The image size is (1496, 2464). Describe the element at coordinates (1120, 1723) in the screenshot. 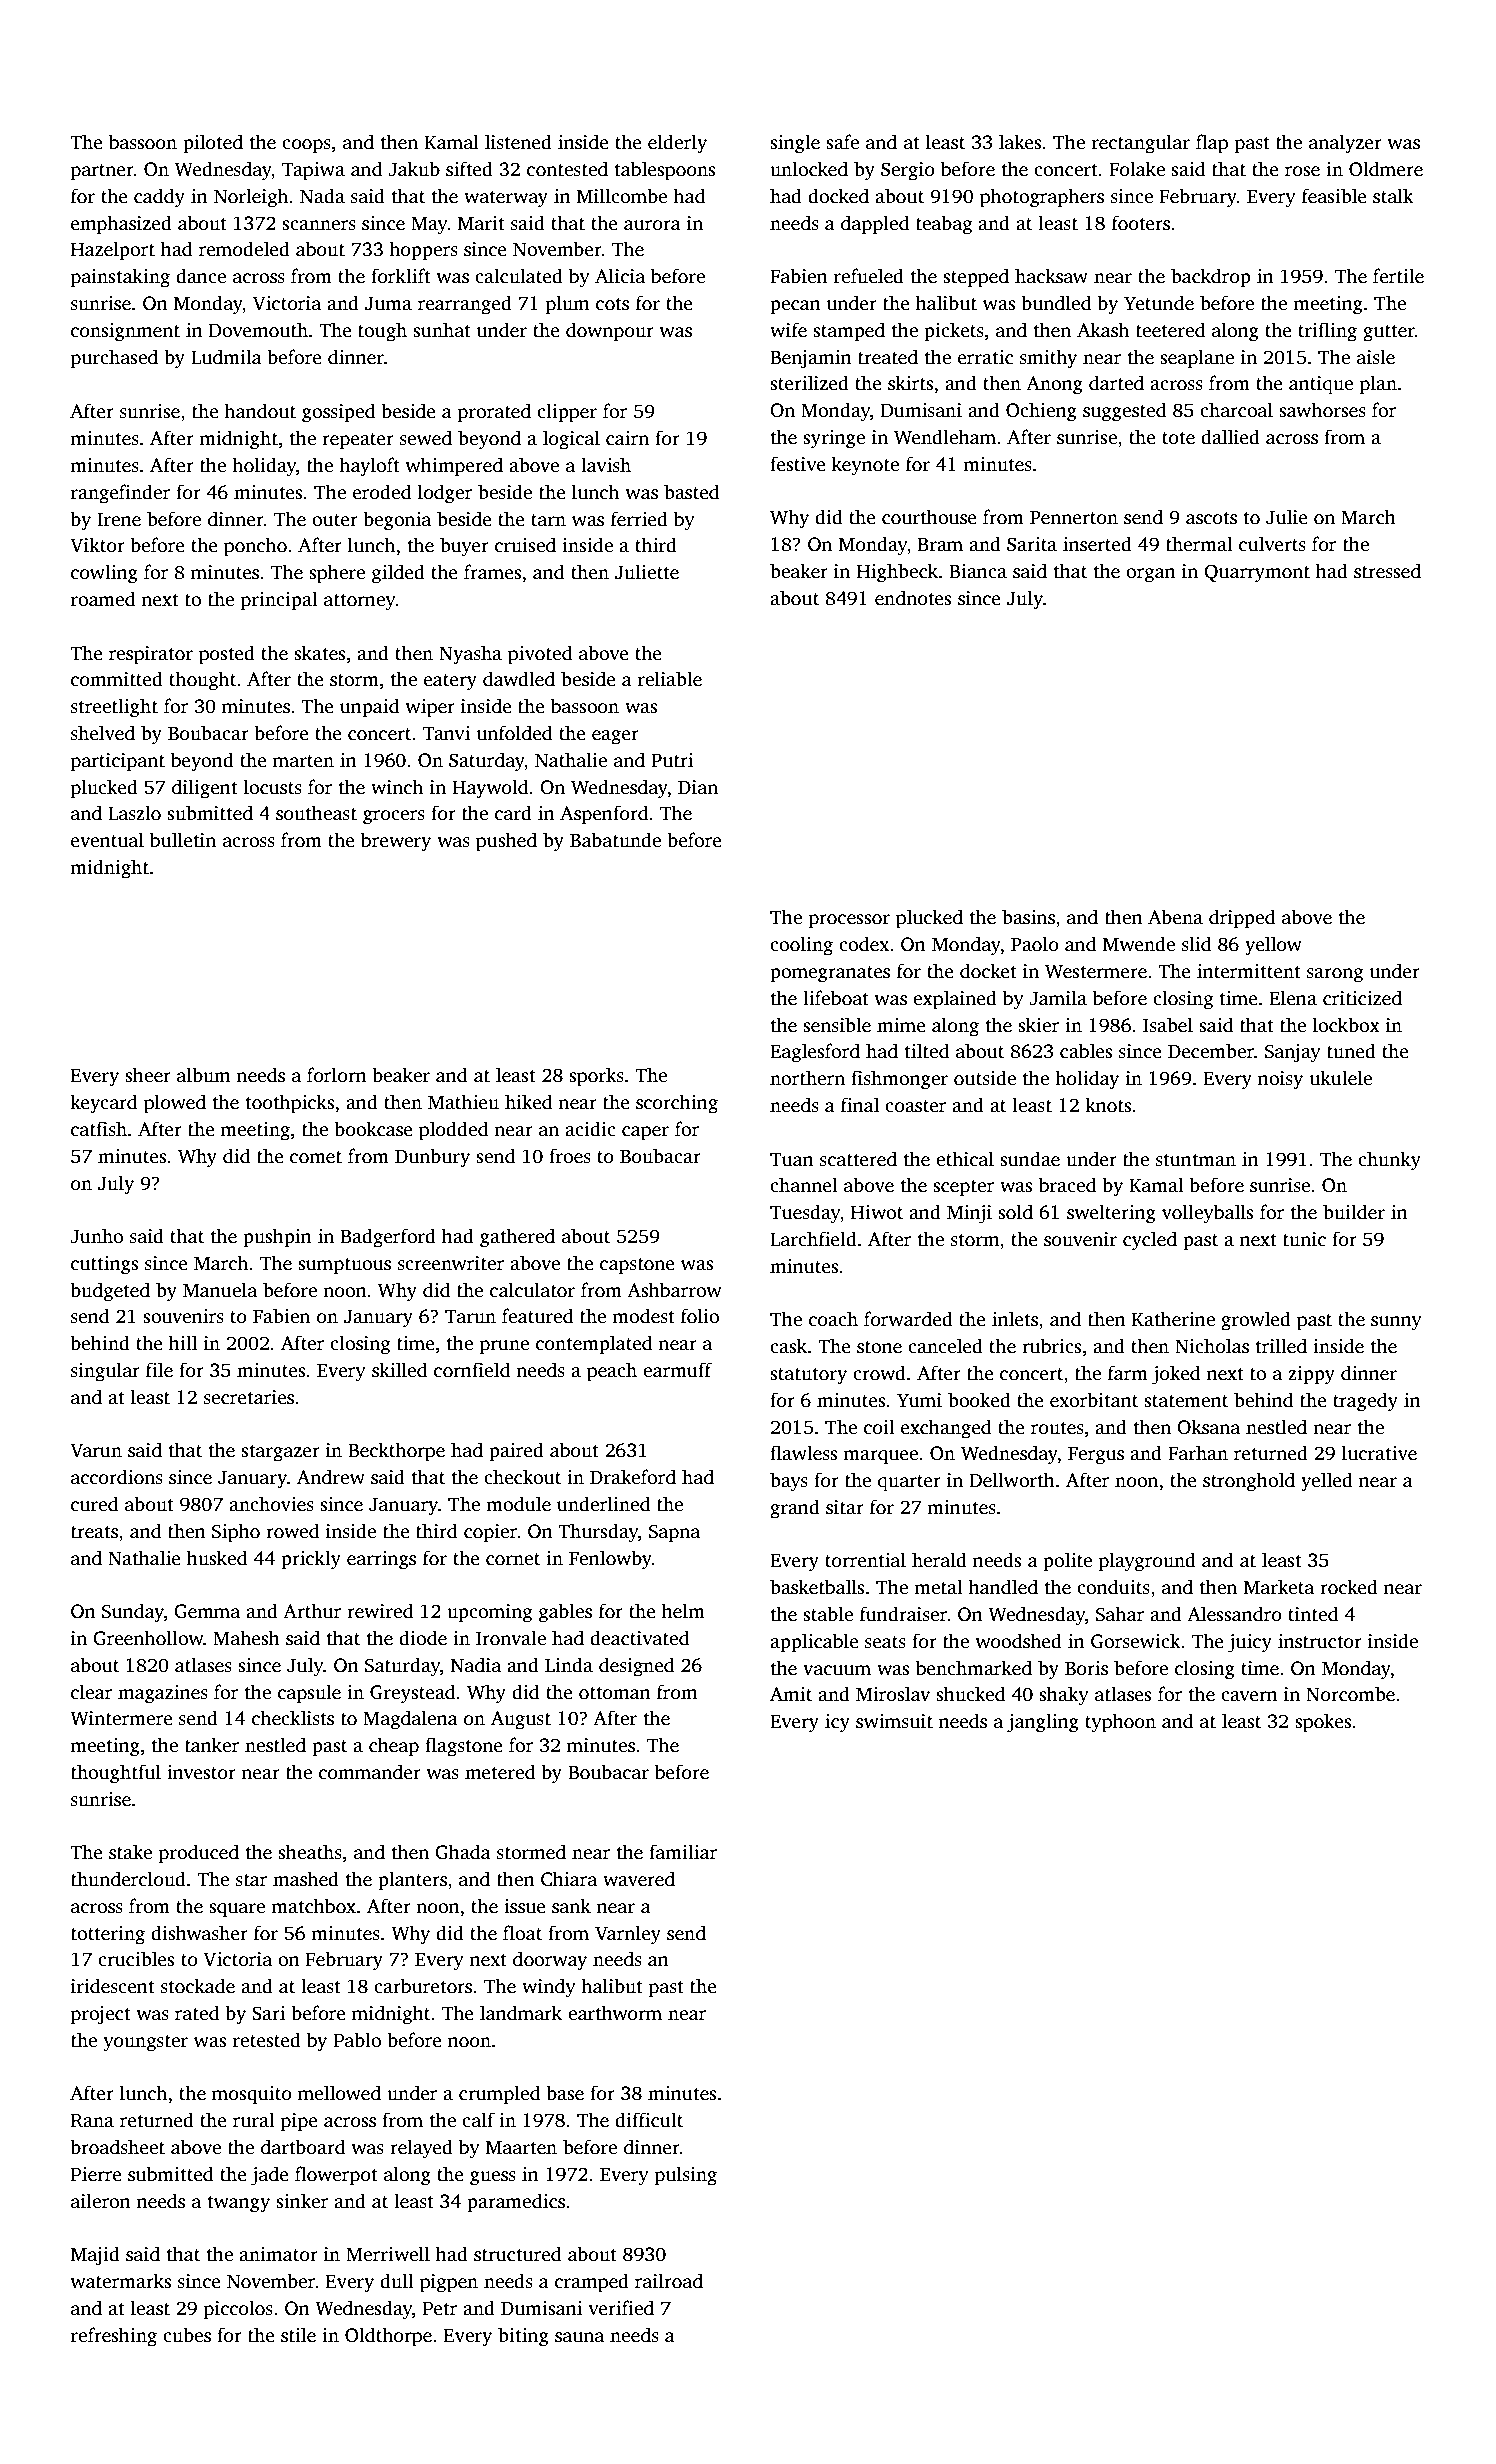

I see `typhoon` at that location.
